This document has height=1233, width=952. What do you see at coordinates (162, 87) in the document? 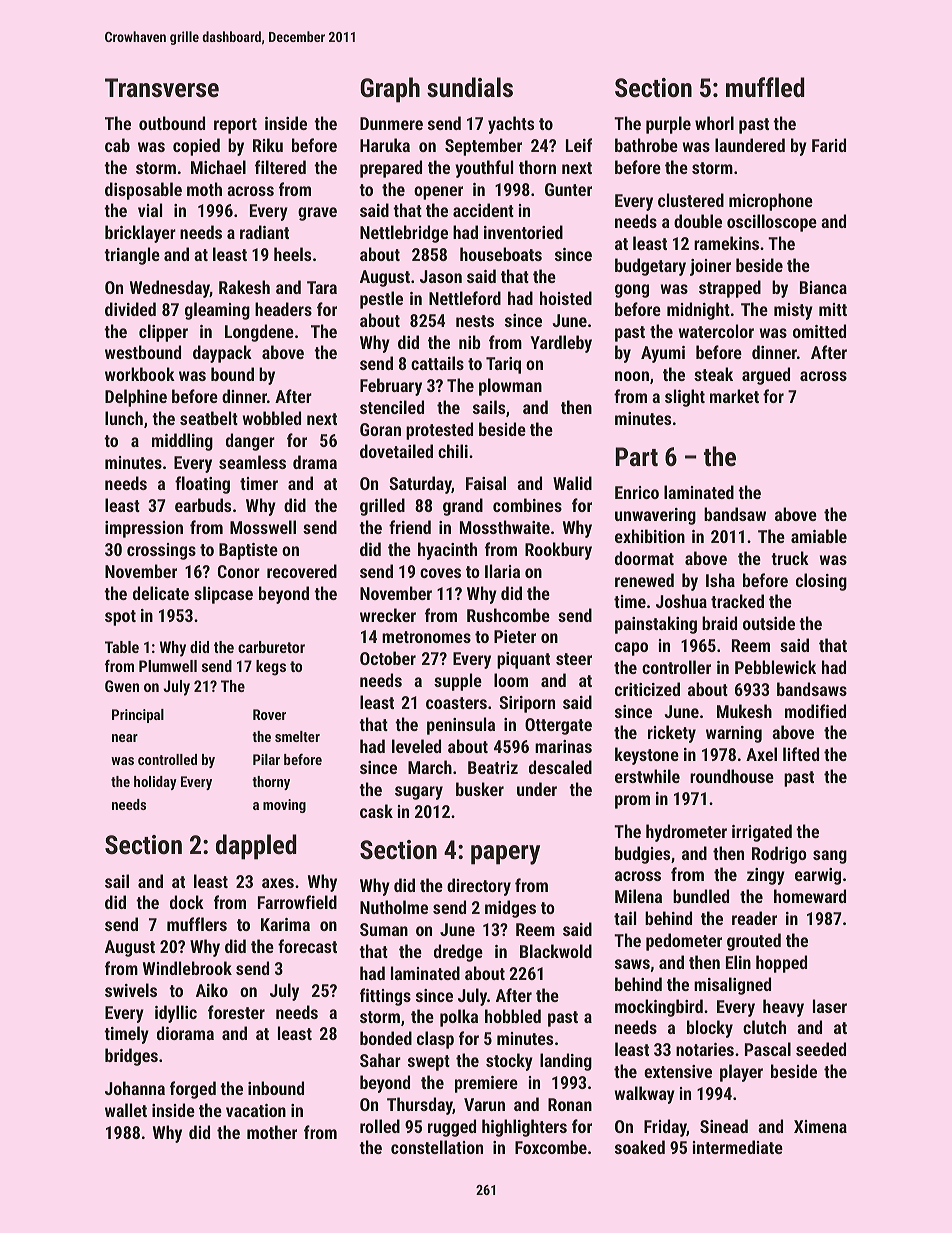
I see `Transverse` at bounding box center [162, 87].
